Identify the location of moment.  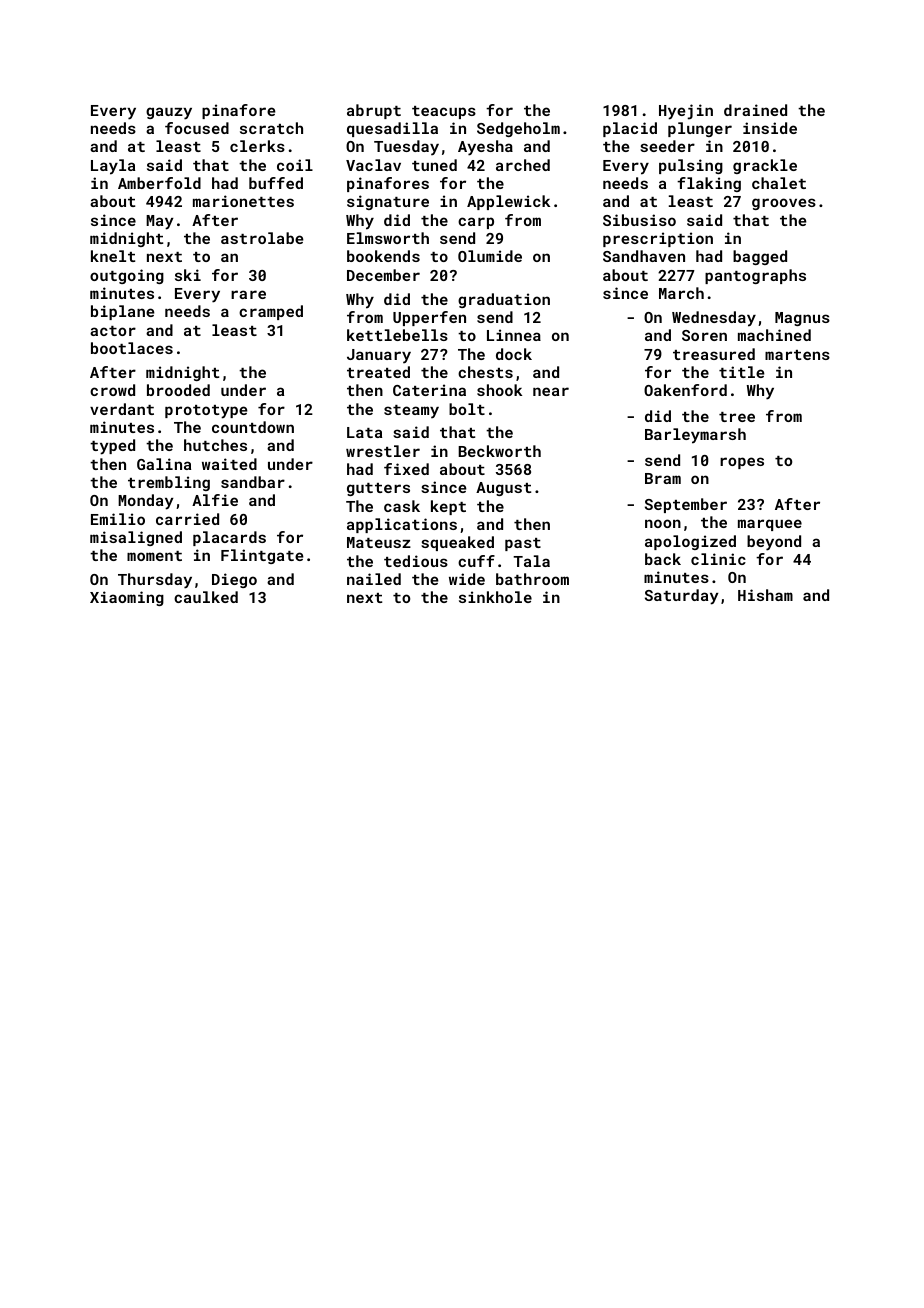
(154, 556).
